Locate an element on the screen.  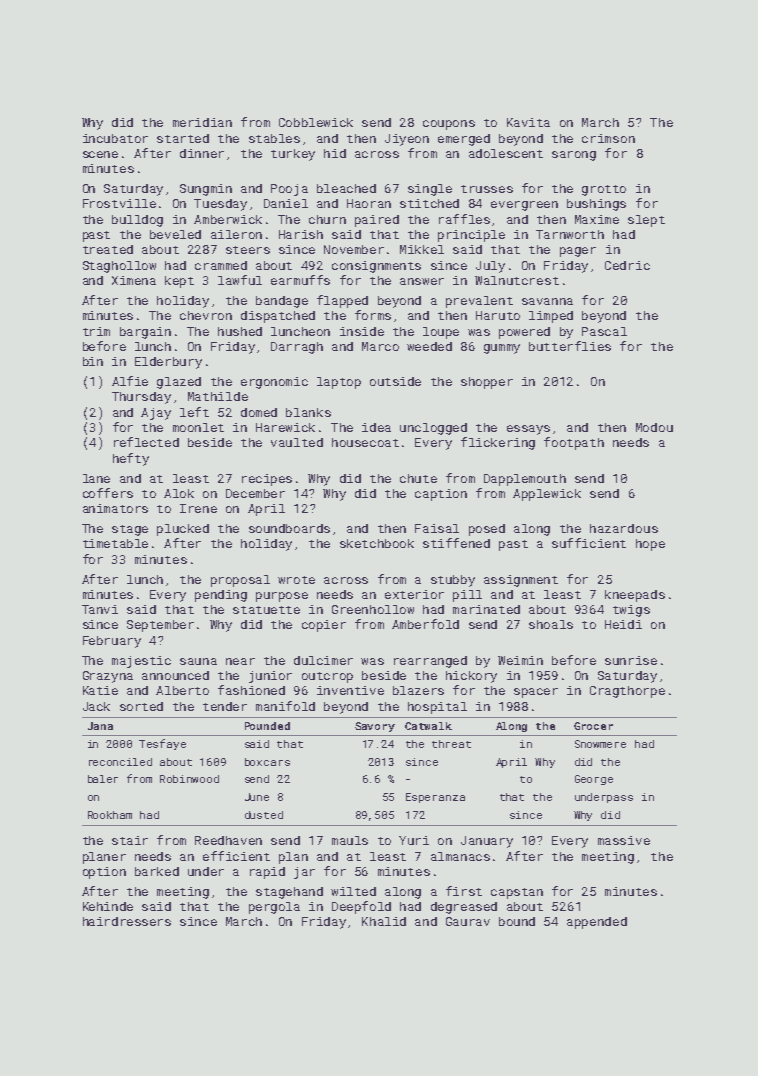
pergola is located at coordinates (274, 908).
